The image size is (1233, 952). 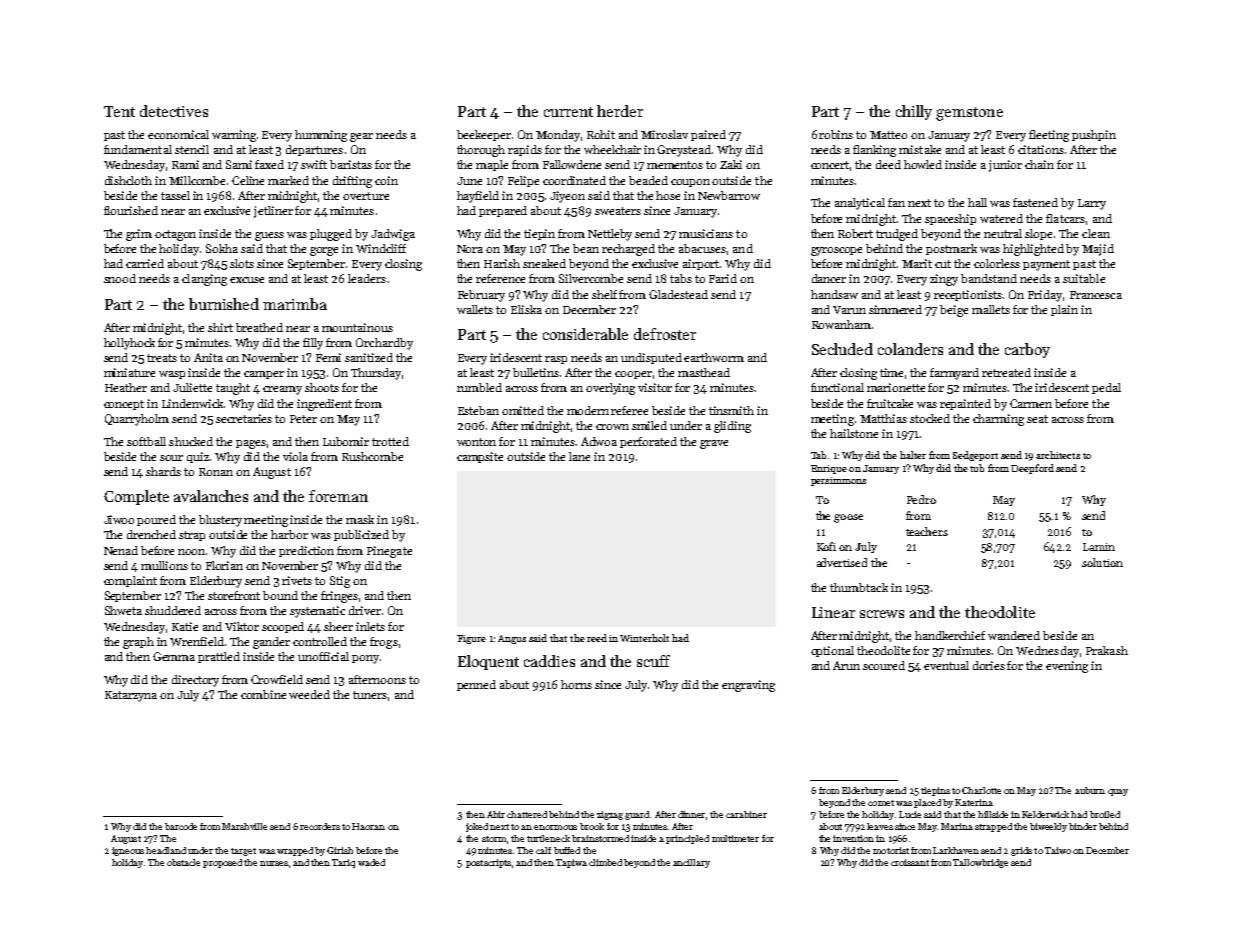 I want to click on avalanches, so click(x=211, y=496).
